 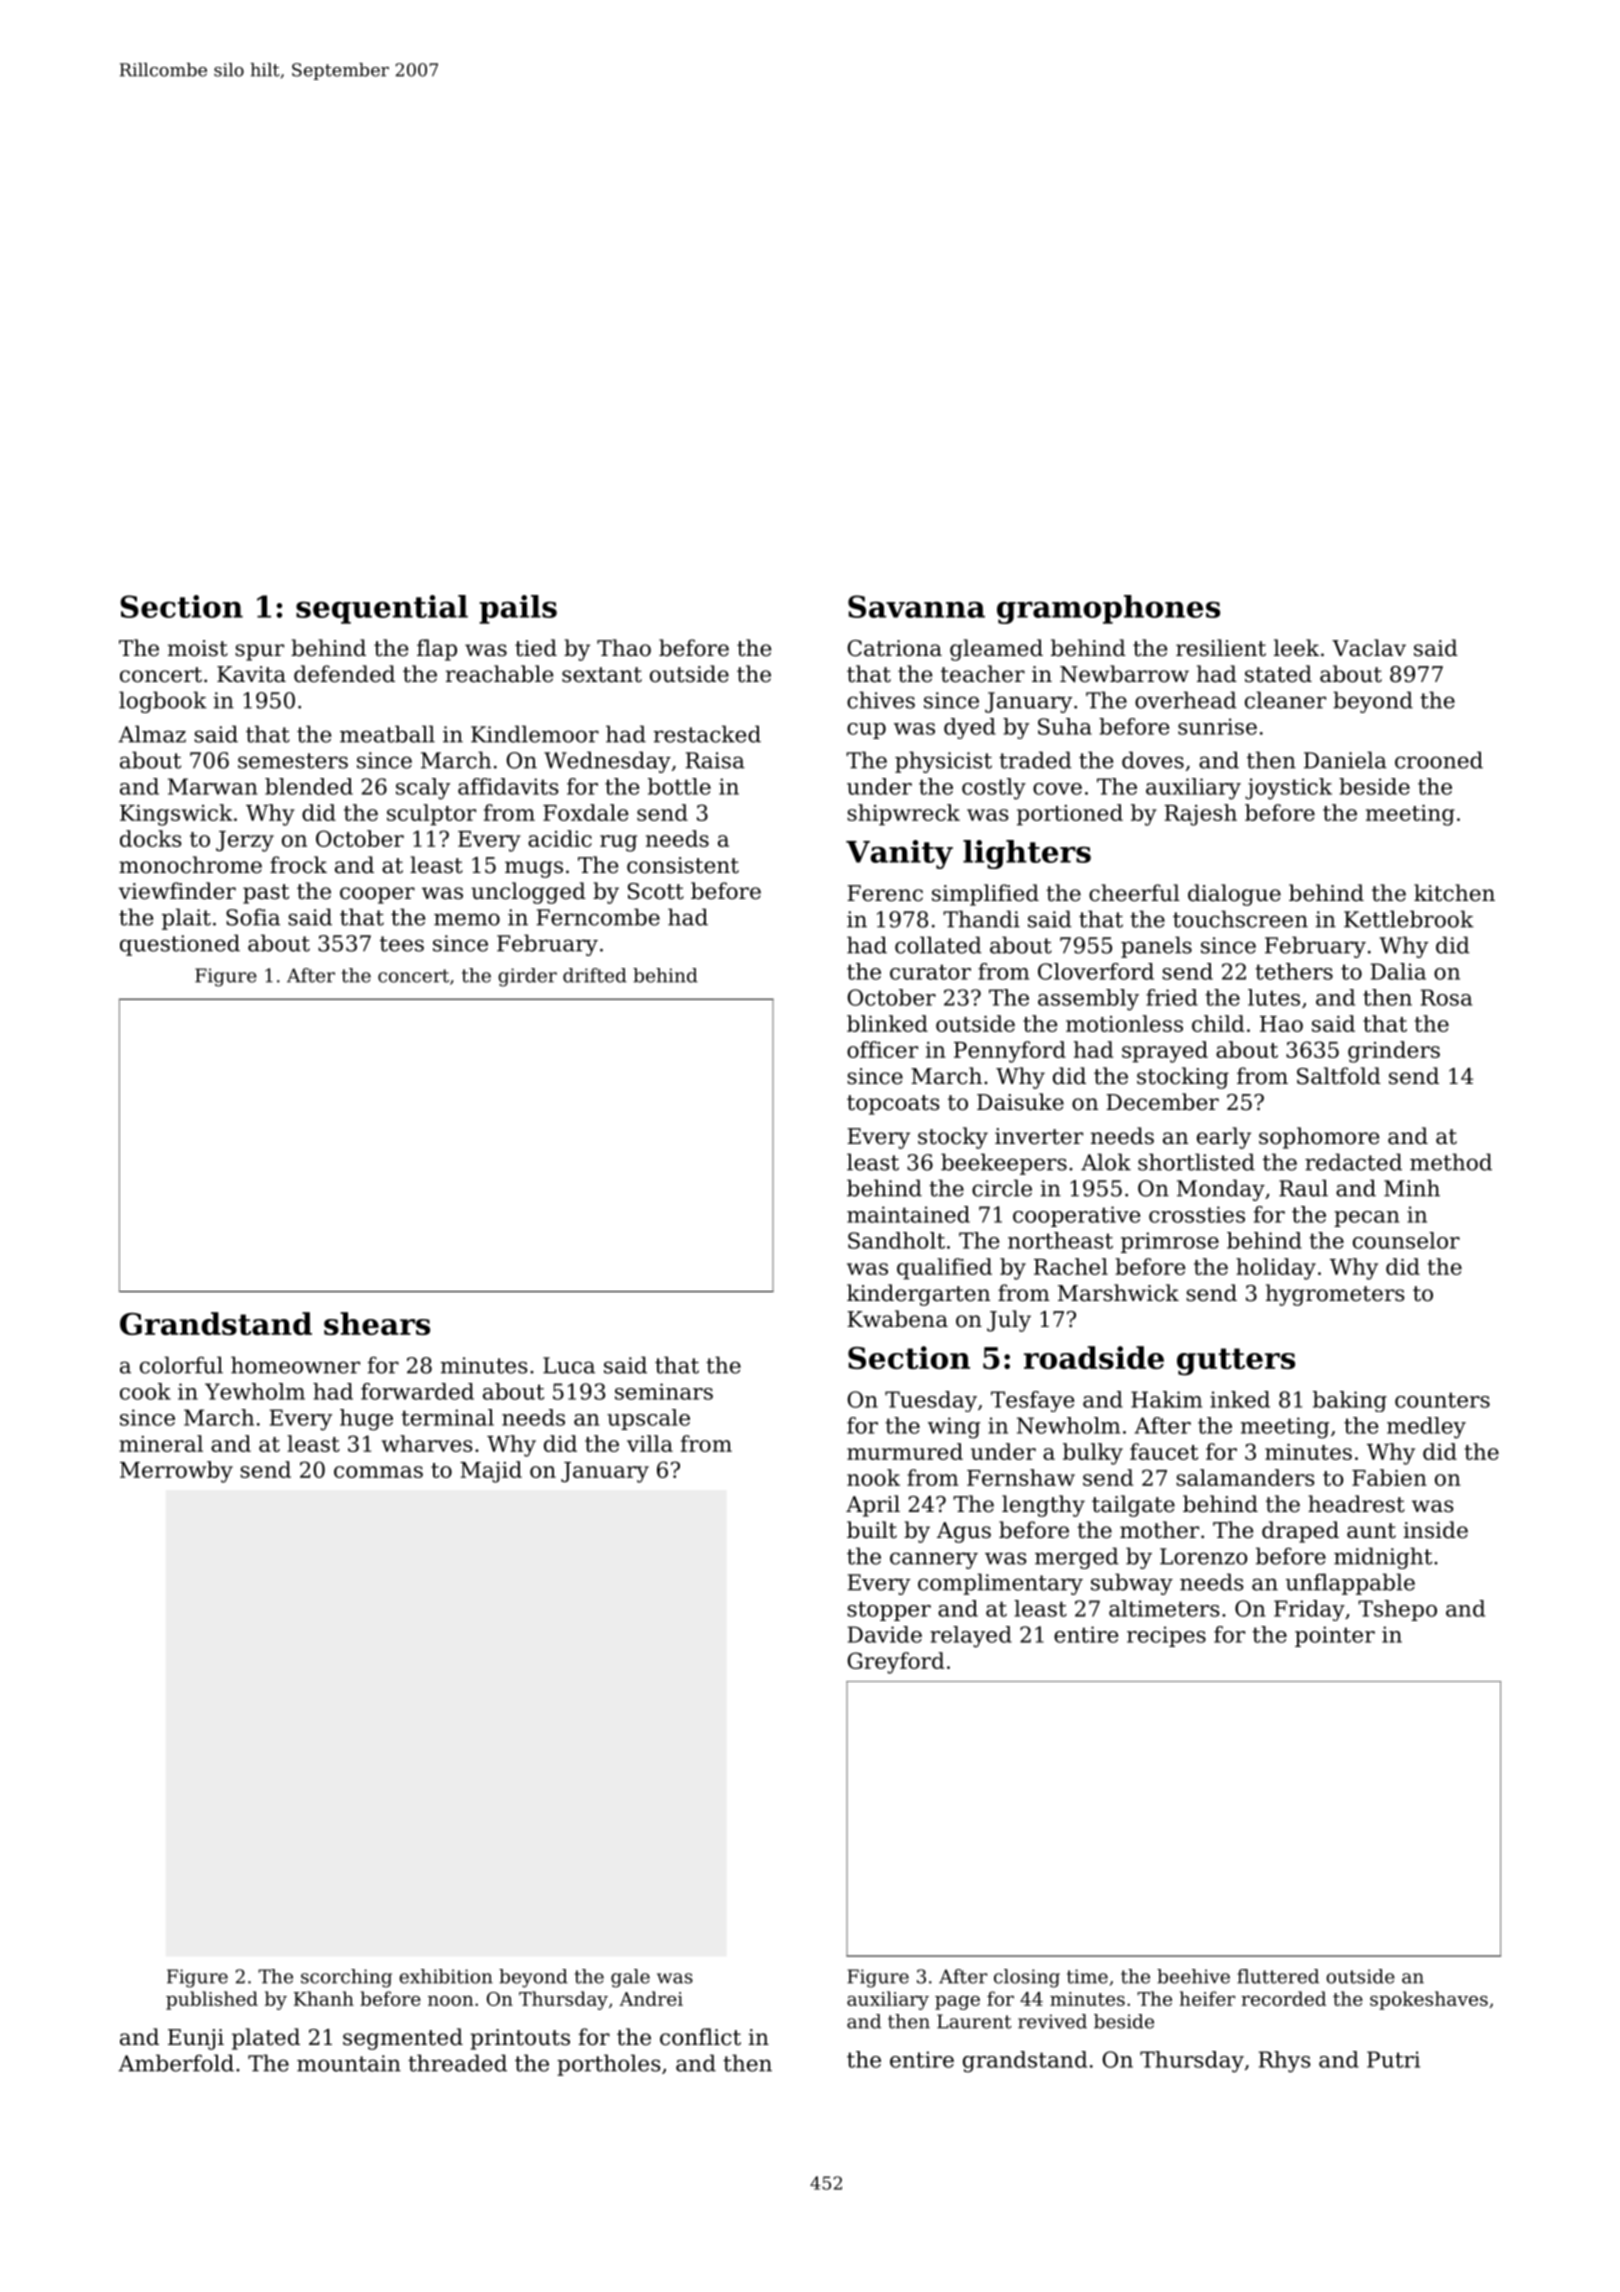 What do you see at coordinates (918, 1295) in the image?
I see `kindergarten` at bounding box center [918, 1295].
